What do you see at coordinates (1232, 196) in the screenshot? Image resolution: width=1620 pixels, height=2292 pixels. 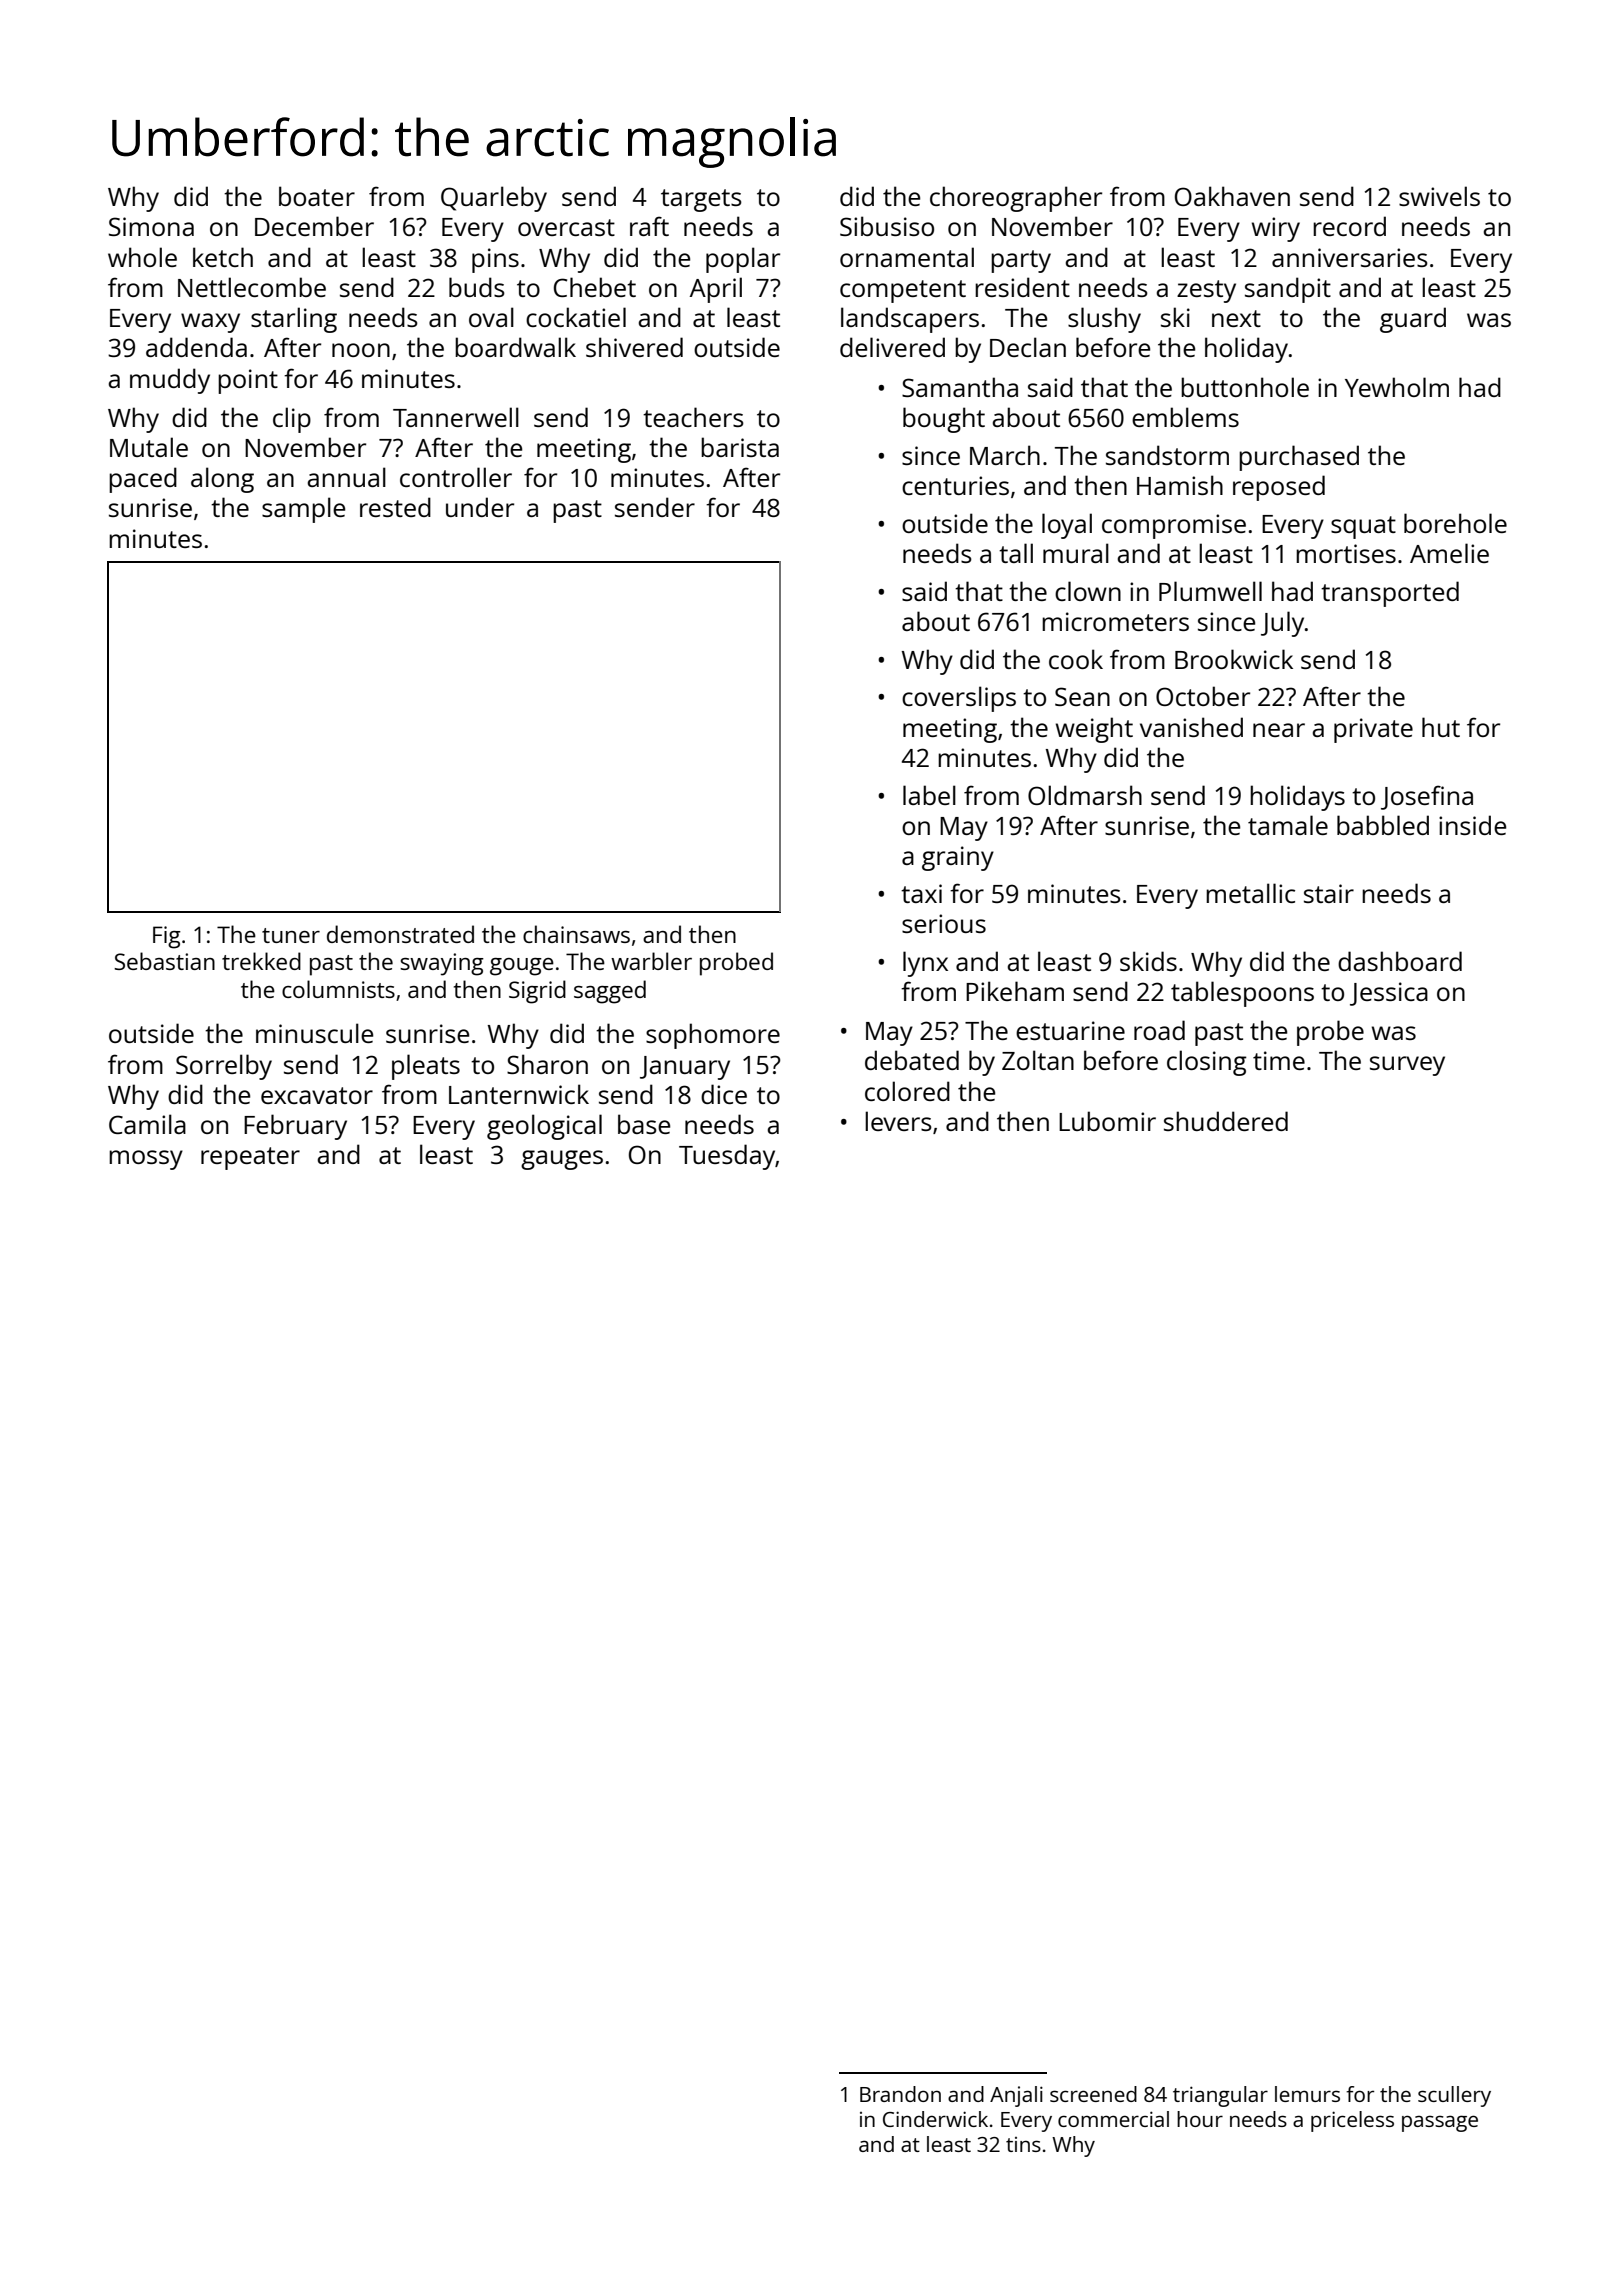 I see `Oakhaven` at bounding box center [1232, 196].
